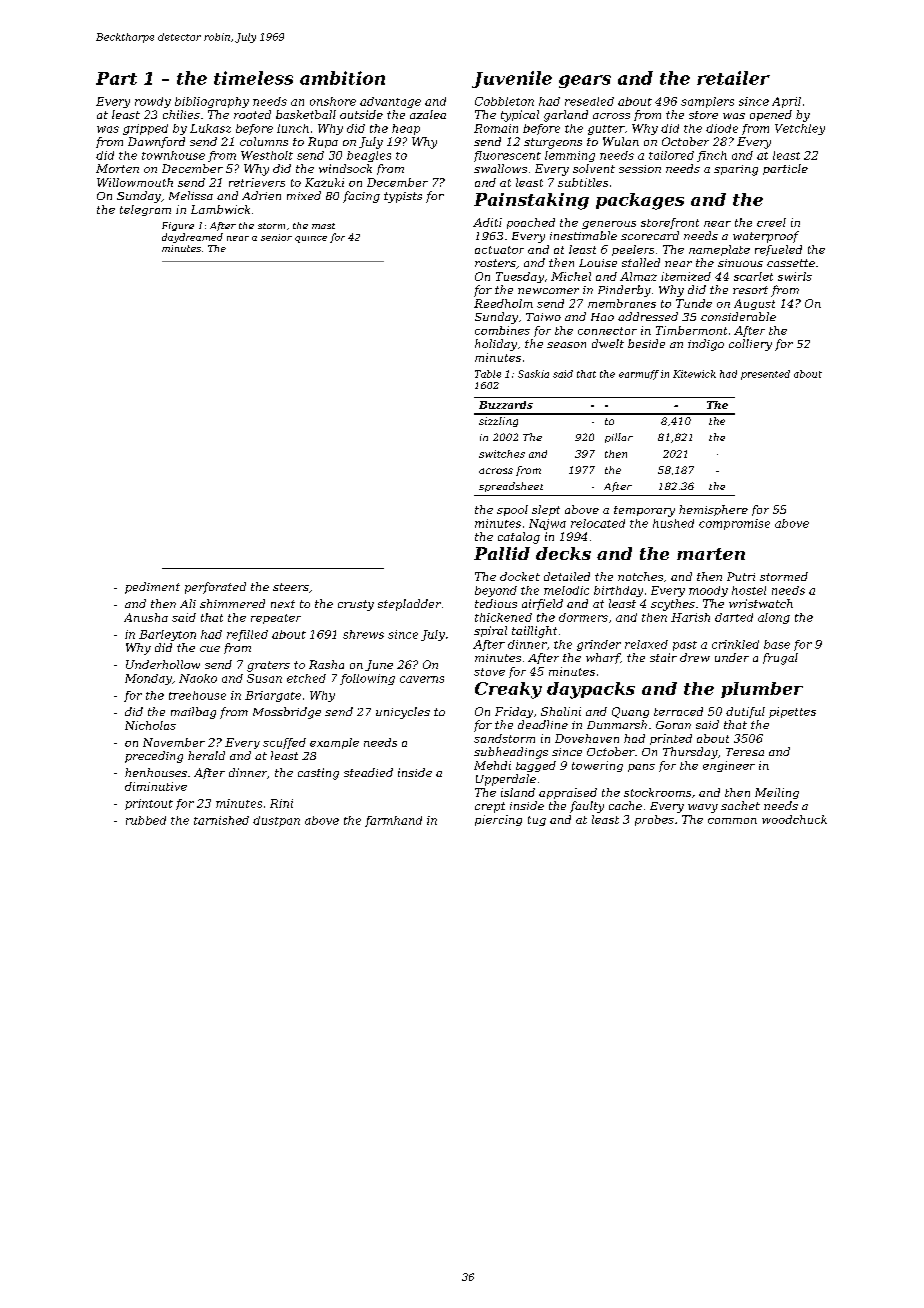 This document has width=924, height=1308. Describe the element at coordinates (694, 374) in the document. I see `Kitewick` at that location.
